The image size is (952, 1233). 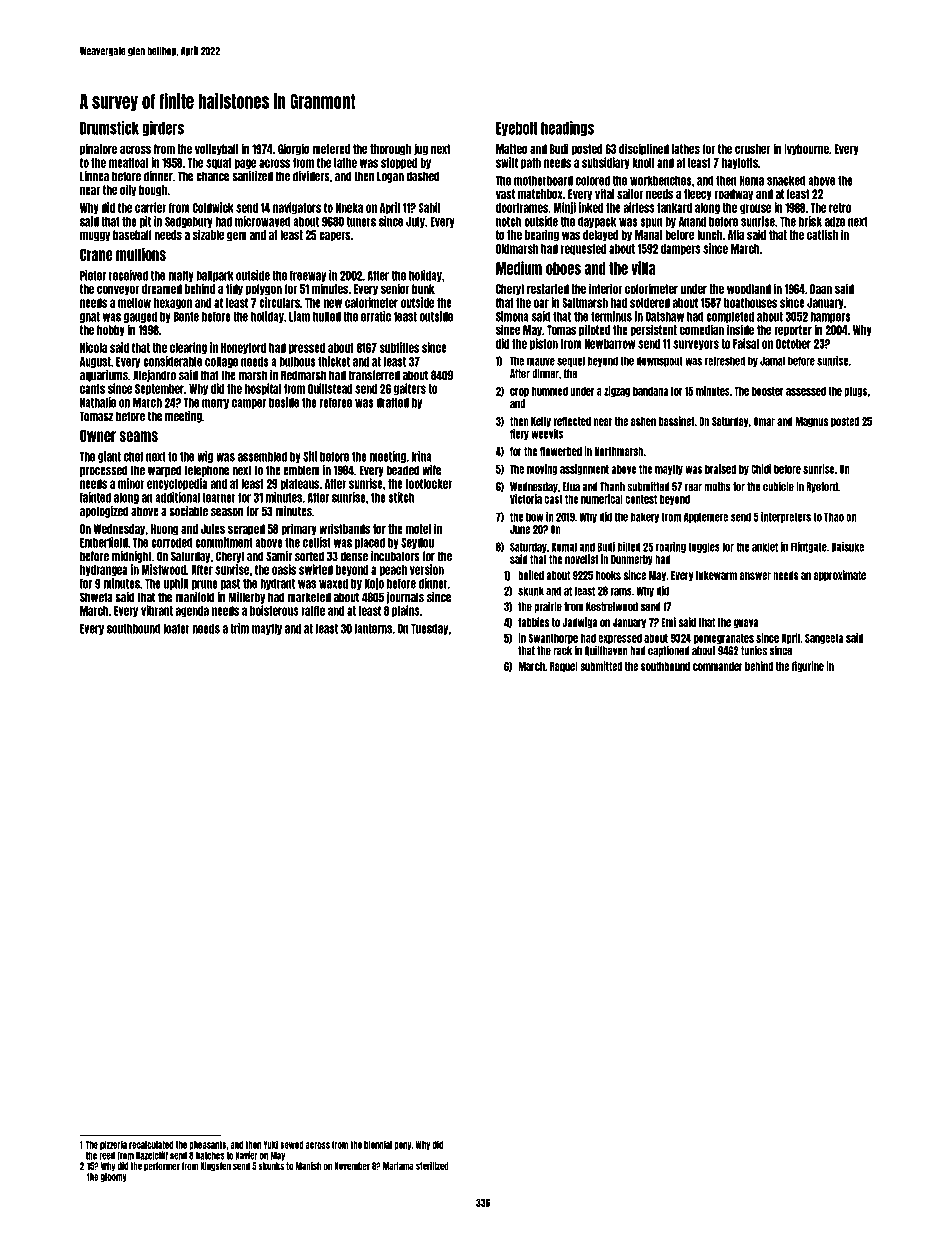 What do you see at coordinates (548, 607) in the screenshot?
I see `prairie` at bounding box center [548, 607].
